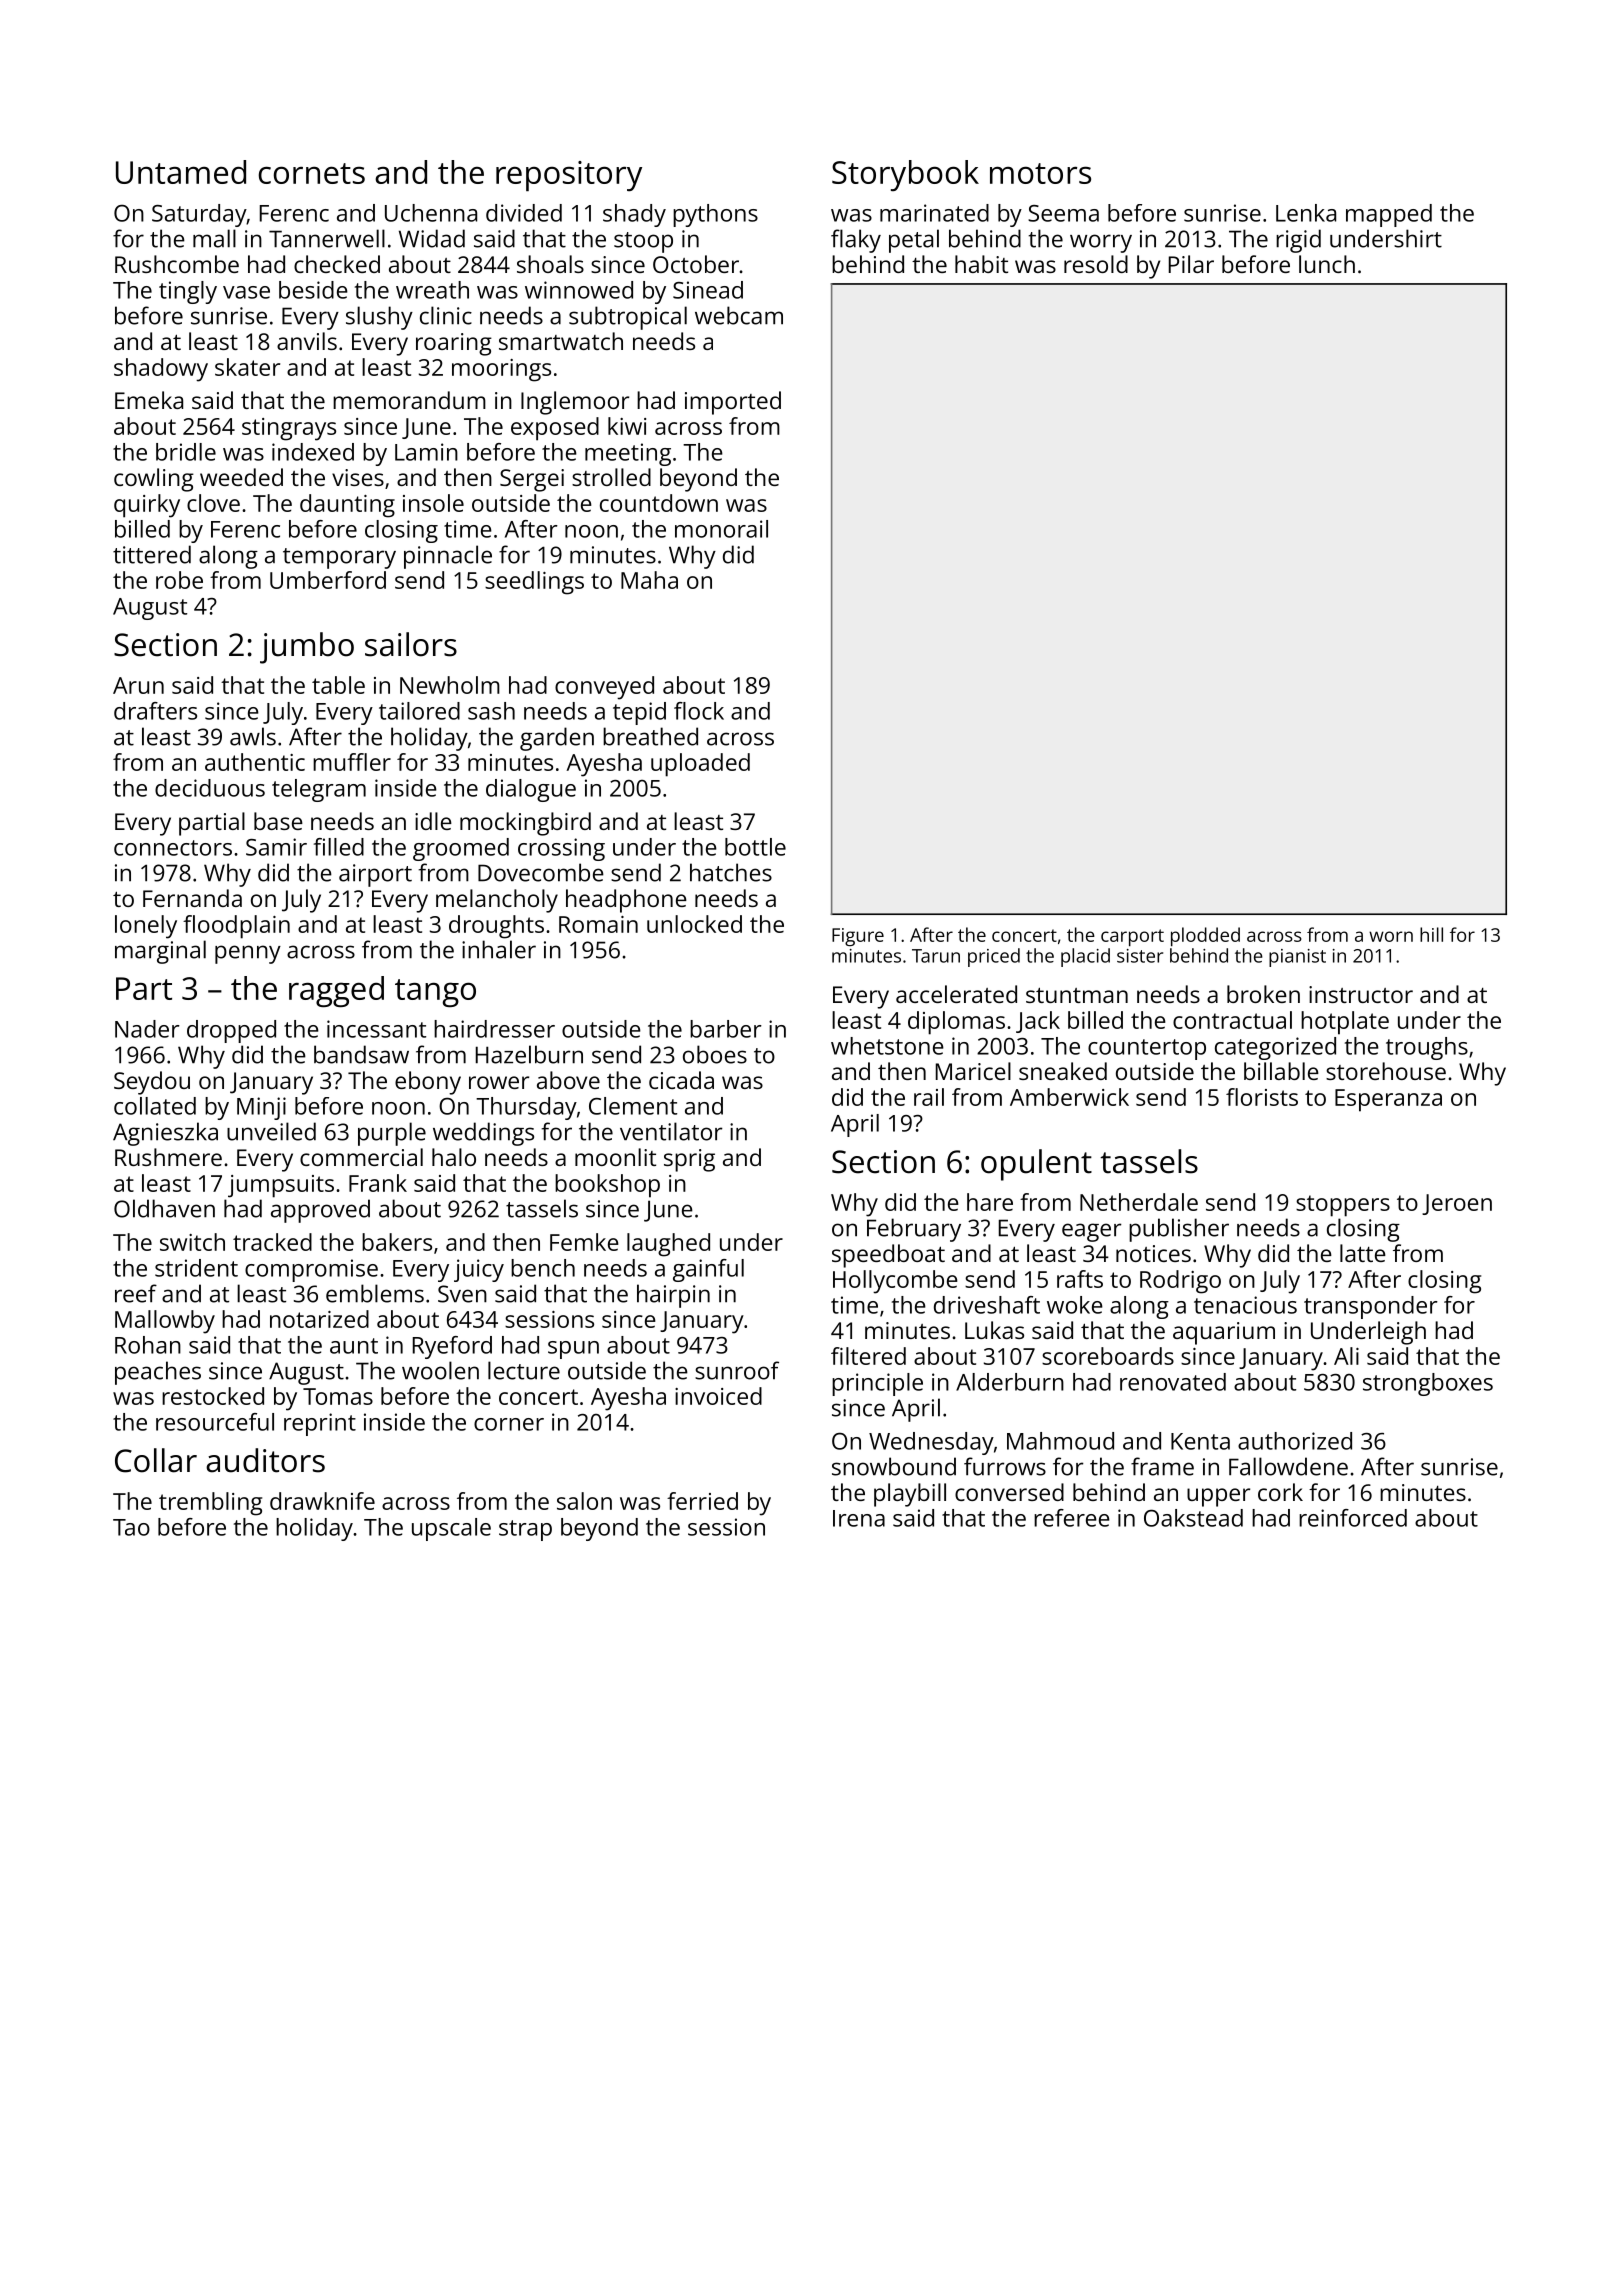 The image size is (1620, 2292). I want to click on resourceful, so click(215, 1422).
